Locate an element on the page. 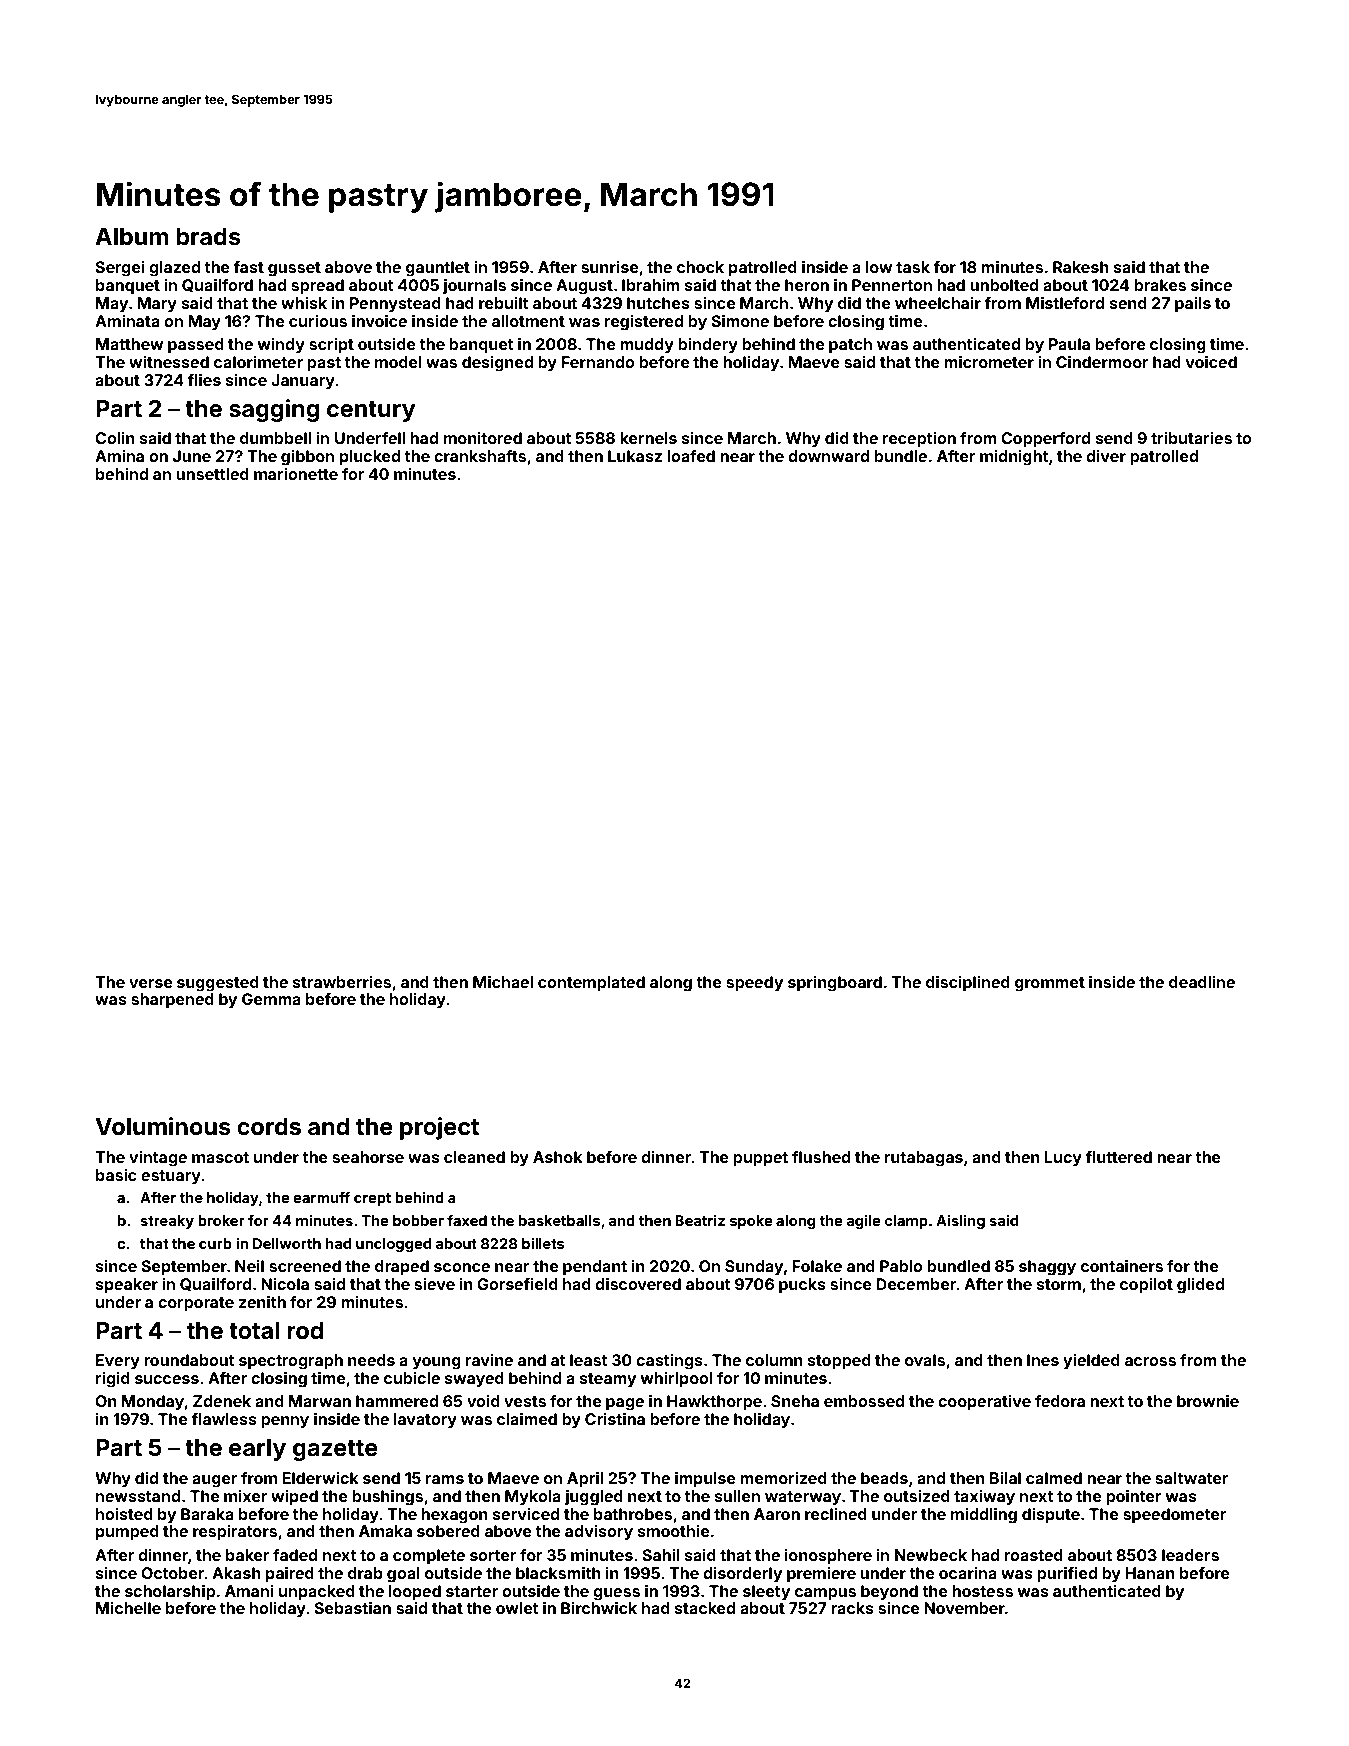  plucked is located at coordinates (370, 458).
